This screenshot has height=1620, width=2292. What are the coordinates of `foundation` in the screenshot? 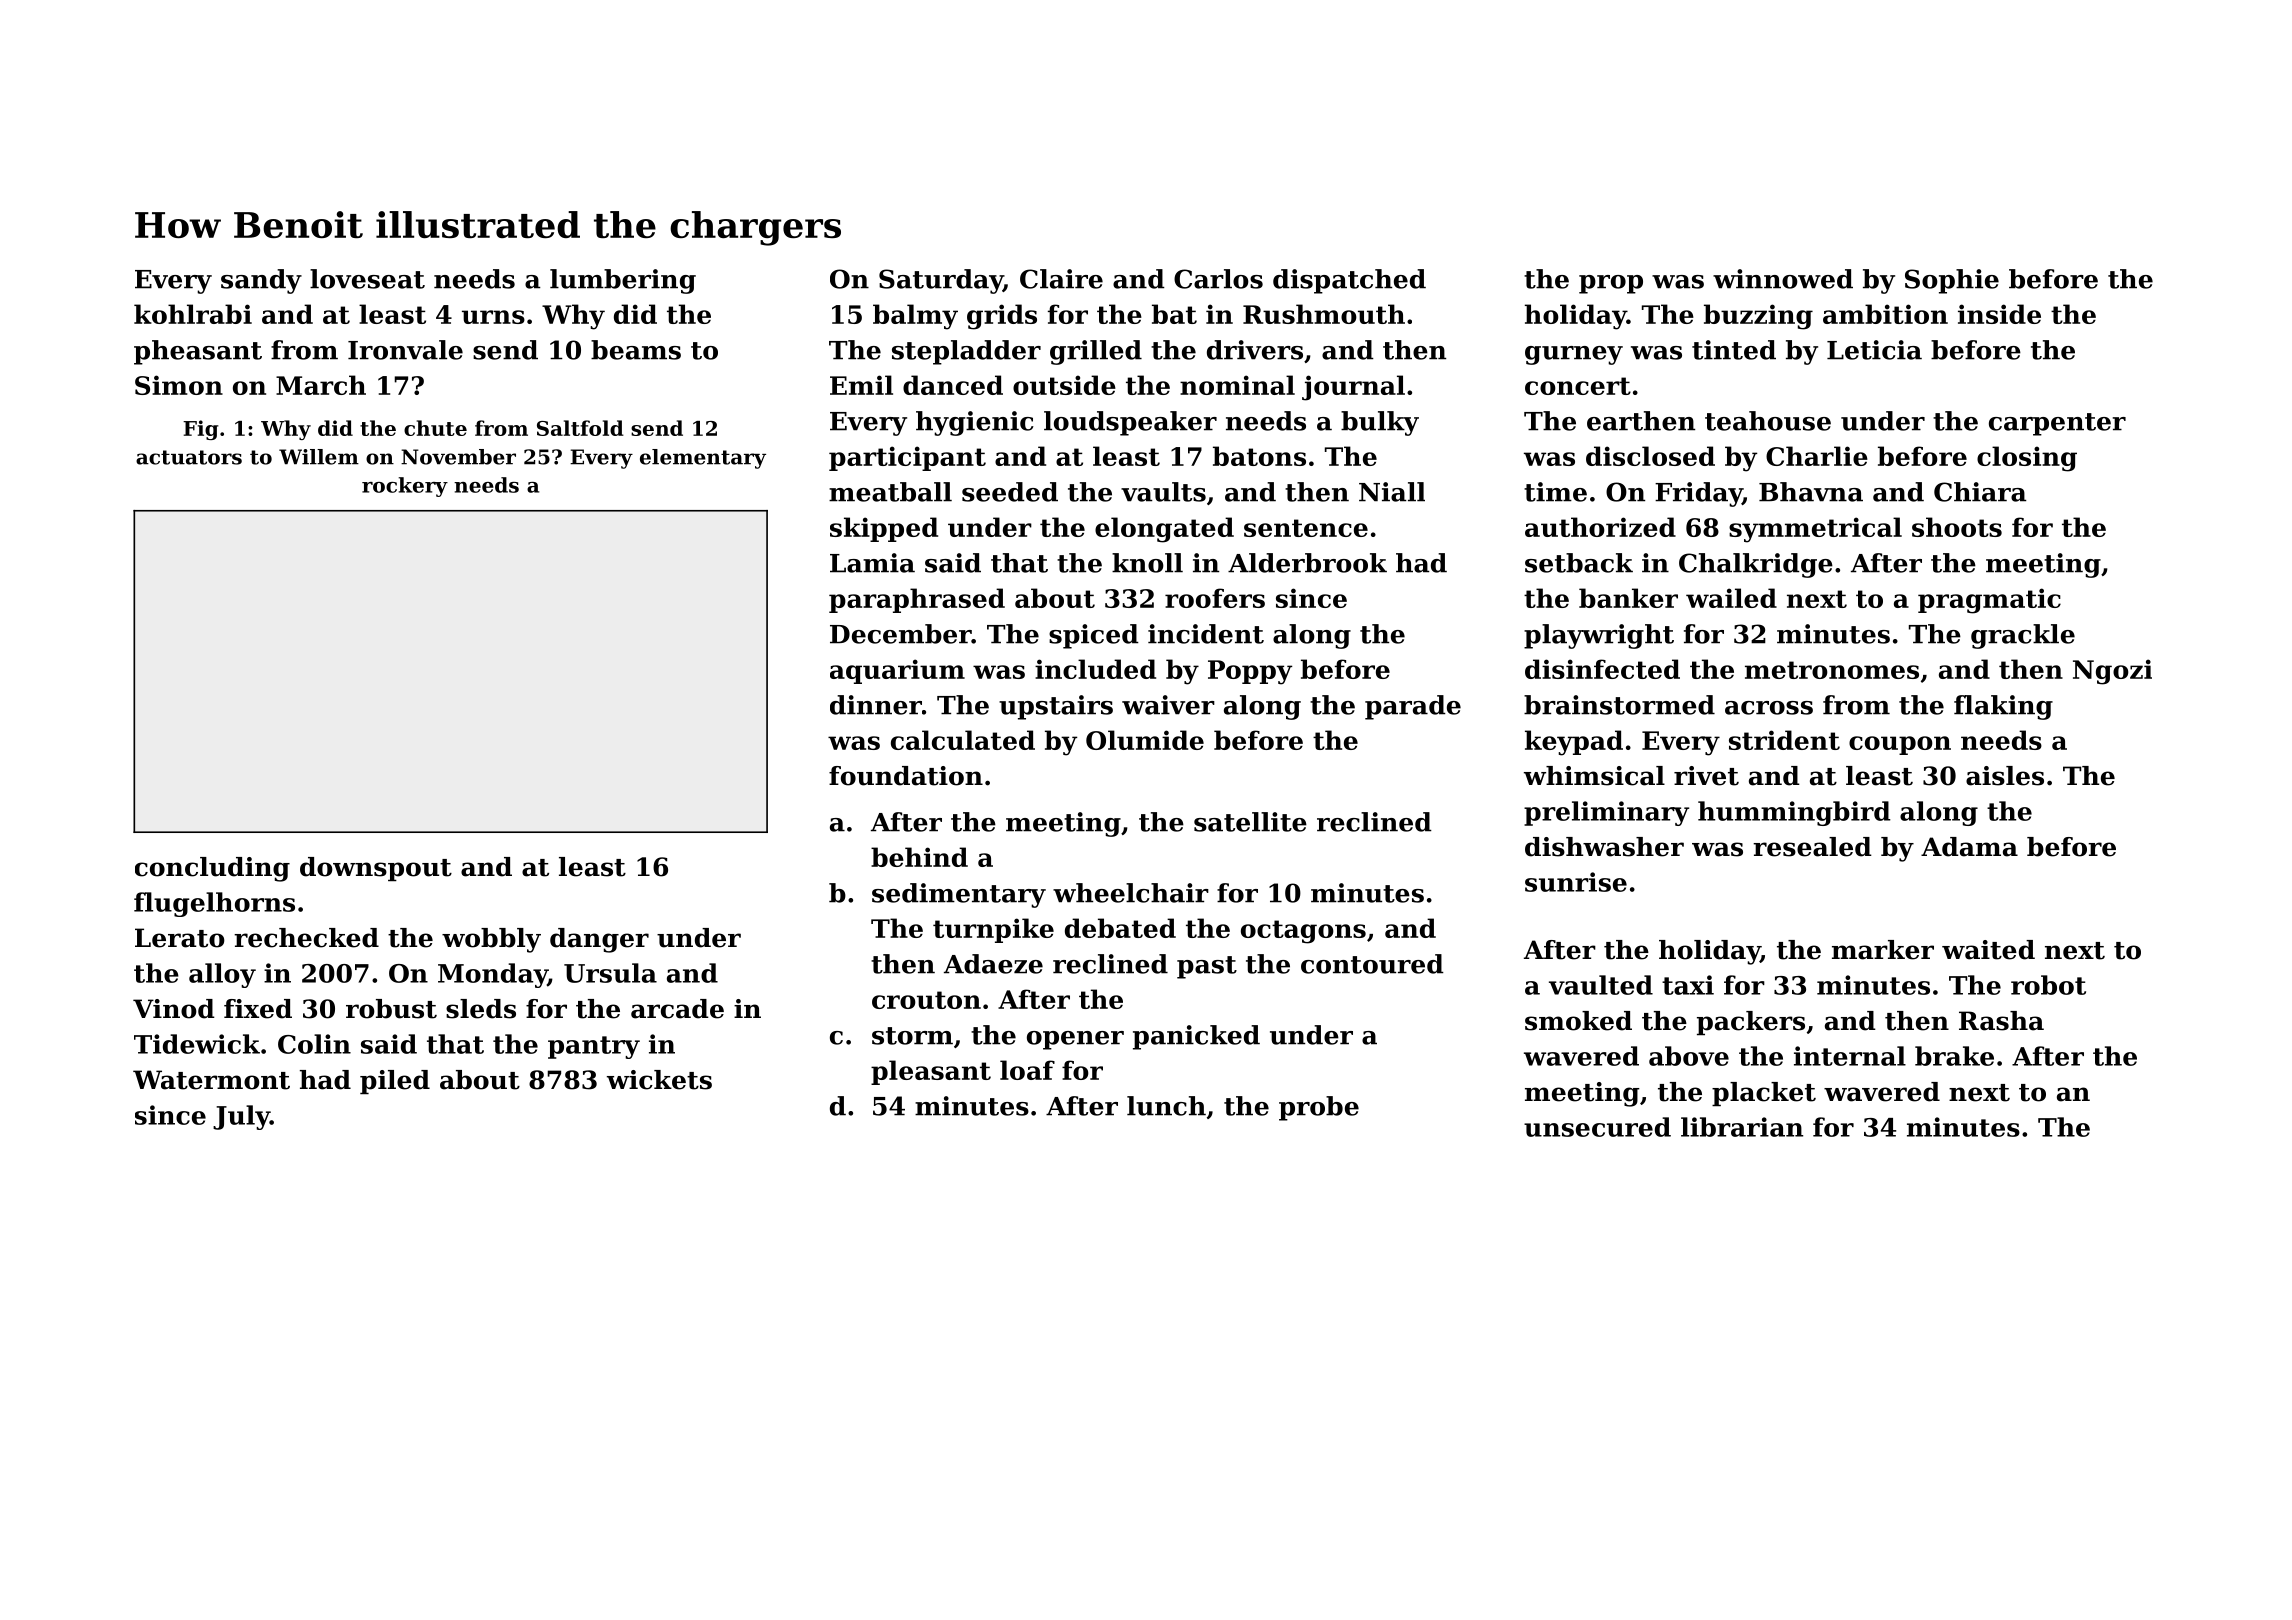 It's located at (906, 776).
